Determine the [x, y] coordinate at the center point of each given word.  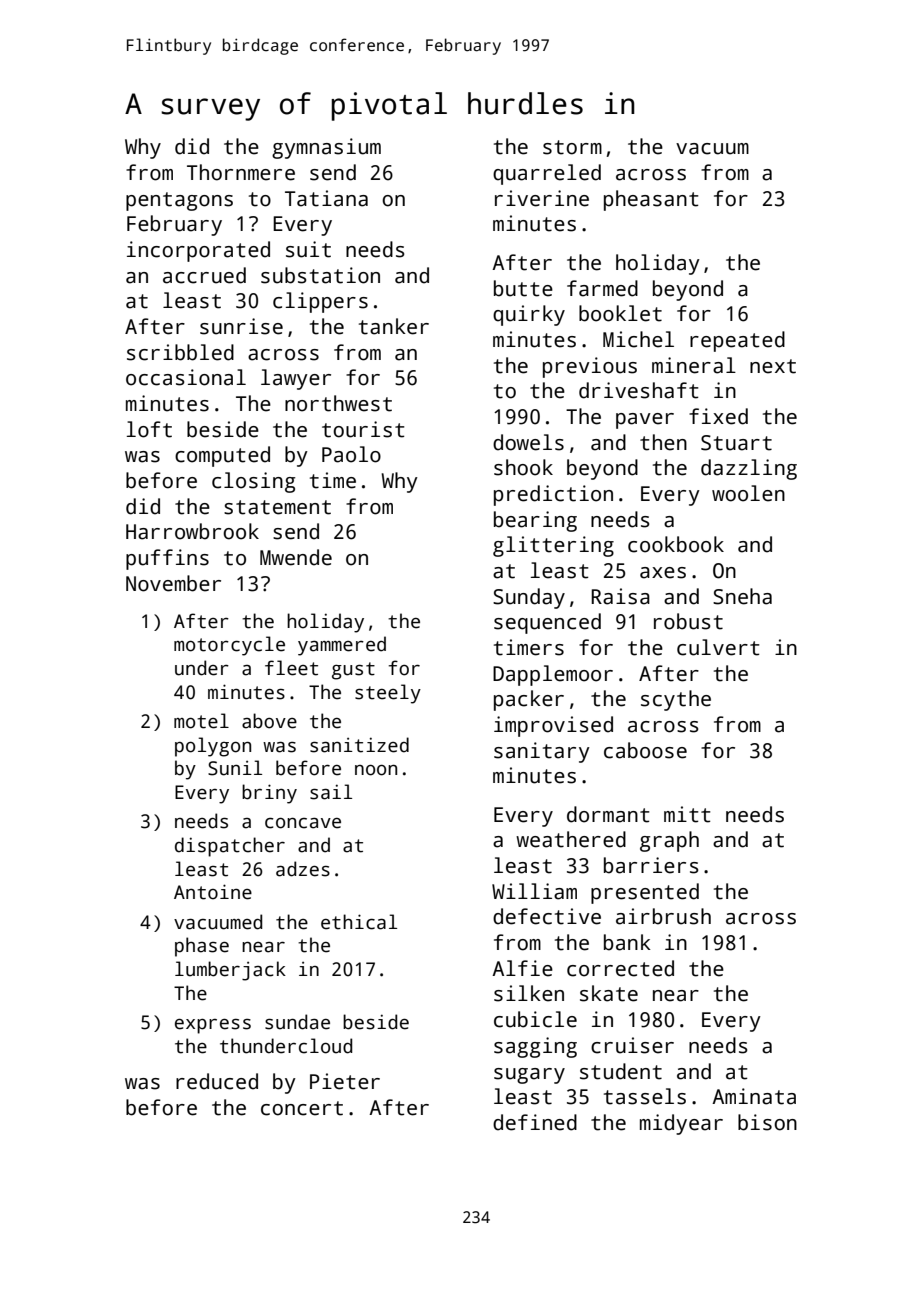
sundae [297, 1022]
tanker [394, 326]
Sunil [235, 768]
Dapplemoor [553, 675]
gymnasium [326, 148]
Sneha [742, 596]
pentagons [179, 201]
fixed [718, 416]
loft [149, 429]
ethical [359, 922]
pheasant [651, 200]
